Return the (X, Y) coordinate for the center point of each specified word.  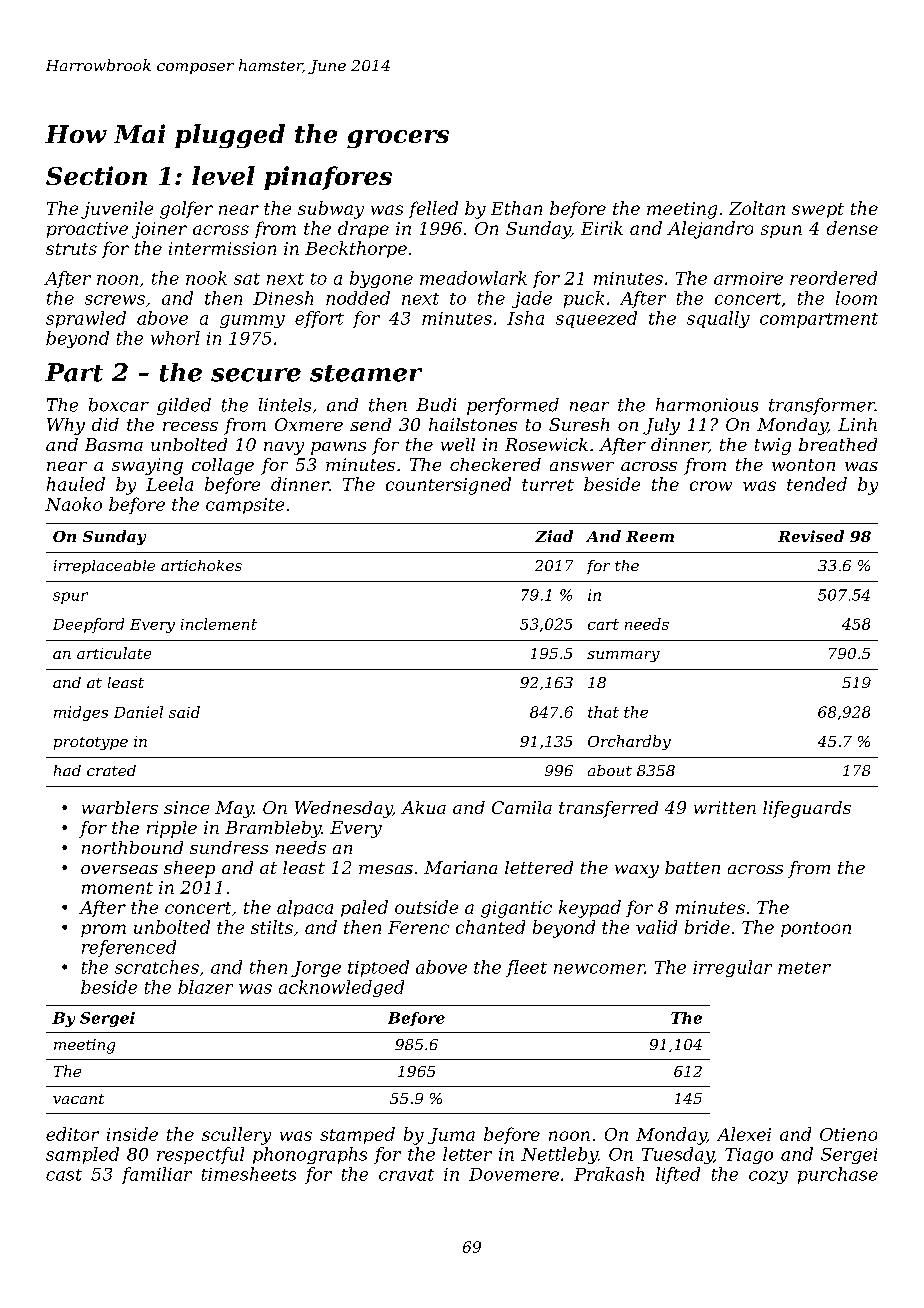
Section (96, 175)
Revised (811, 536)
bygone (381, 279)
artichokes (201, 565)
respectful (200, 1155)
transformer (822, 406)
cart (603, 624)
